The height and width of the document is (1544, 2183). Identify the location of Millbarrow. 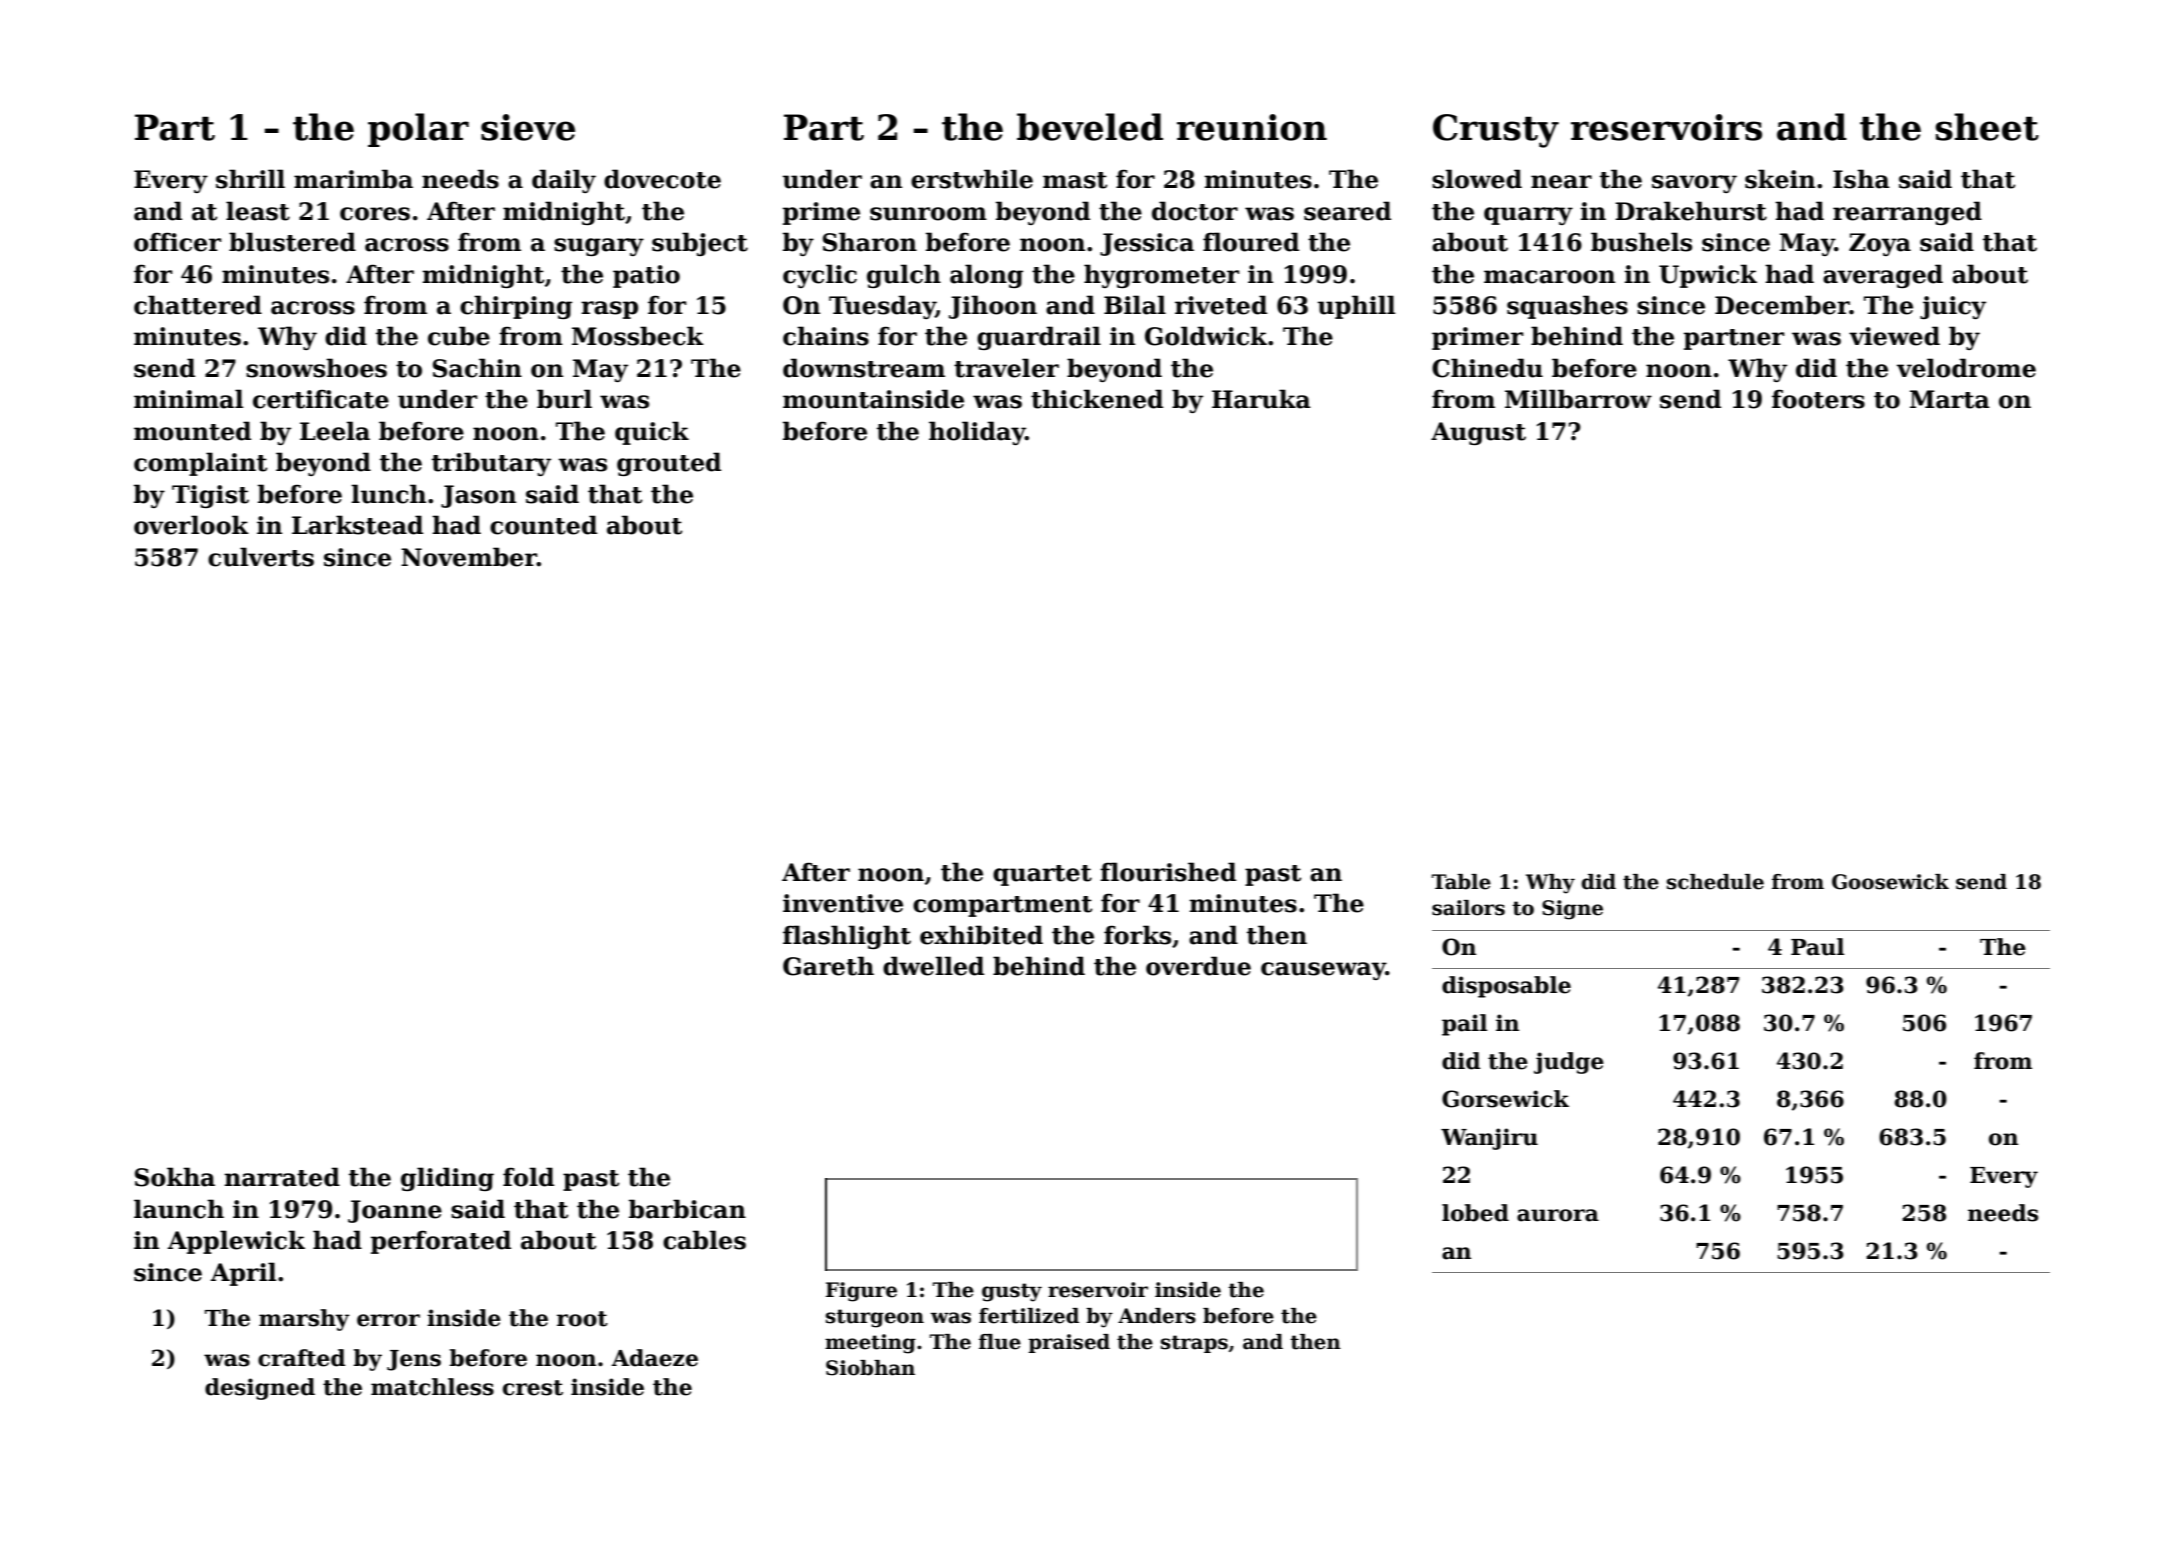
(1578, 399).
